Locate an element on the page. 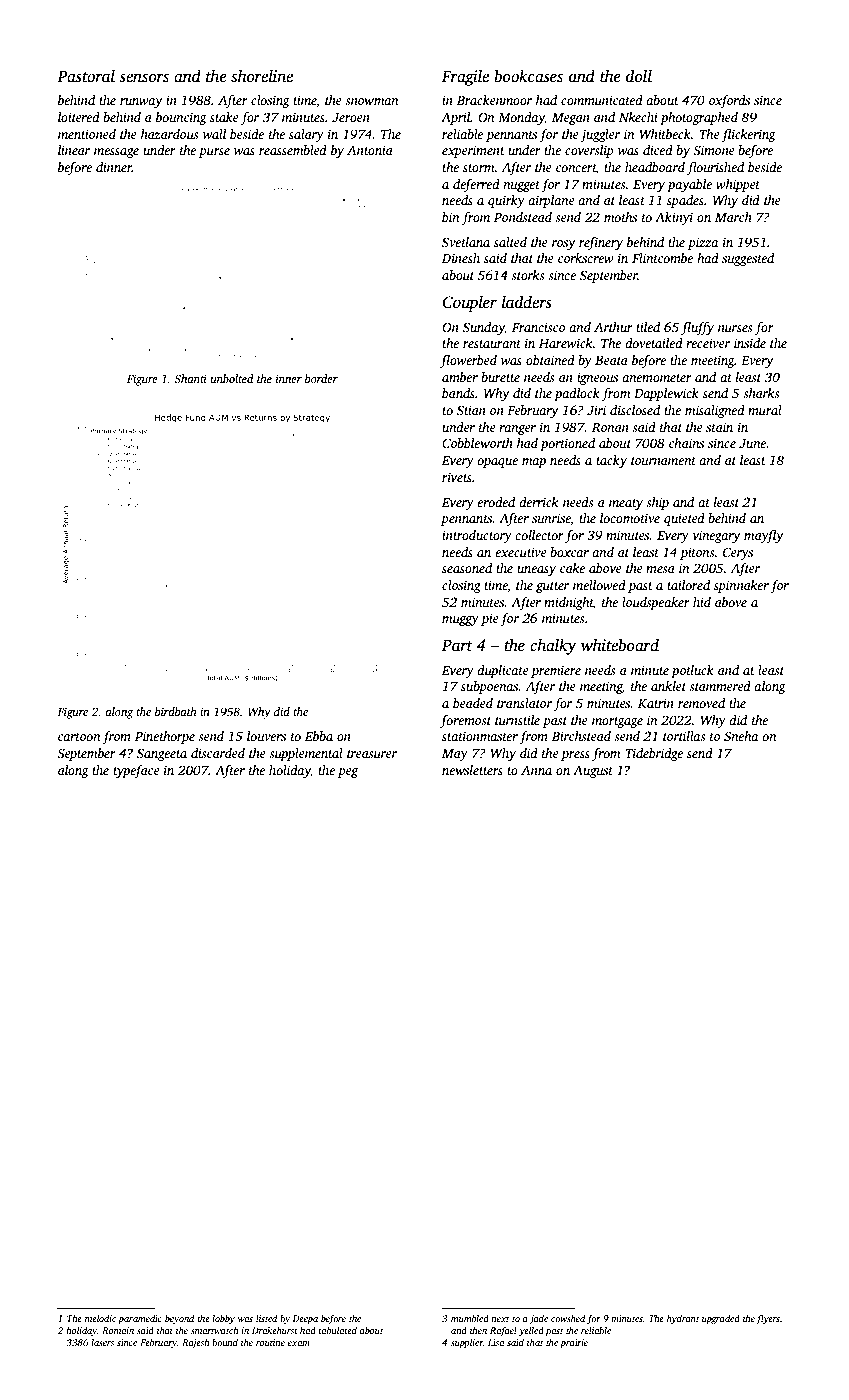 This page has height=1400, width=849. cartoon is located at coordinates (79, 737).
